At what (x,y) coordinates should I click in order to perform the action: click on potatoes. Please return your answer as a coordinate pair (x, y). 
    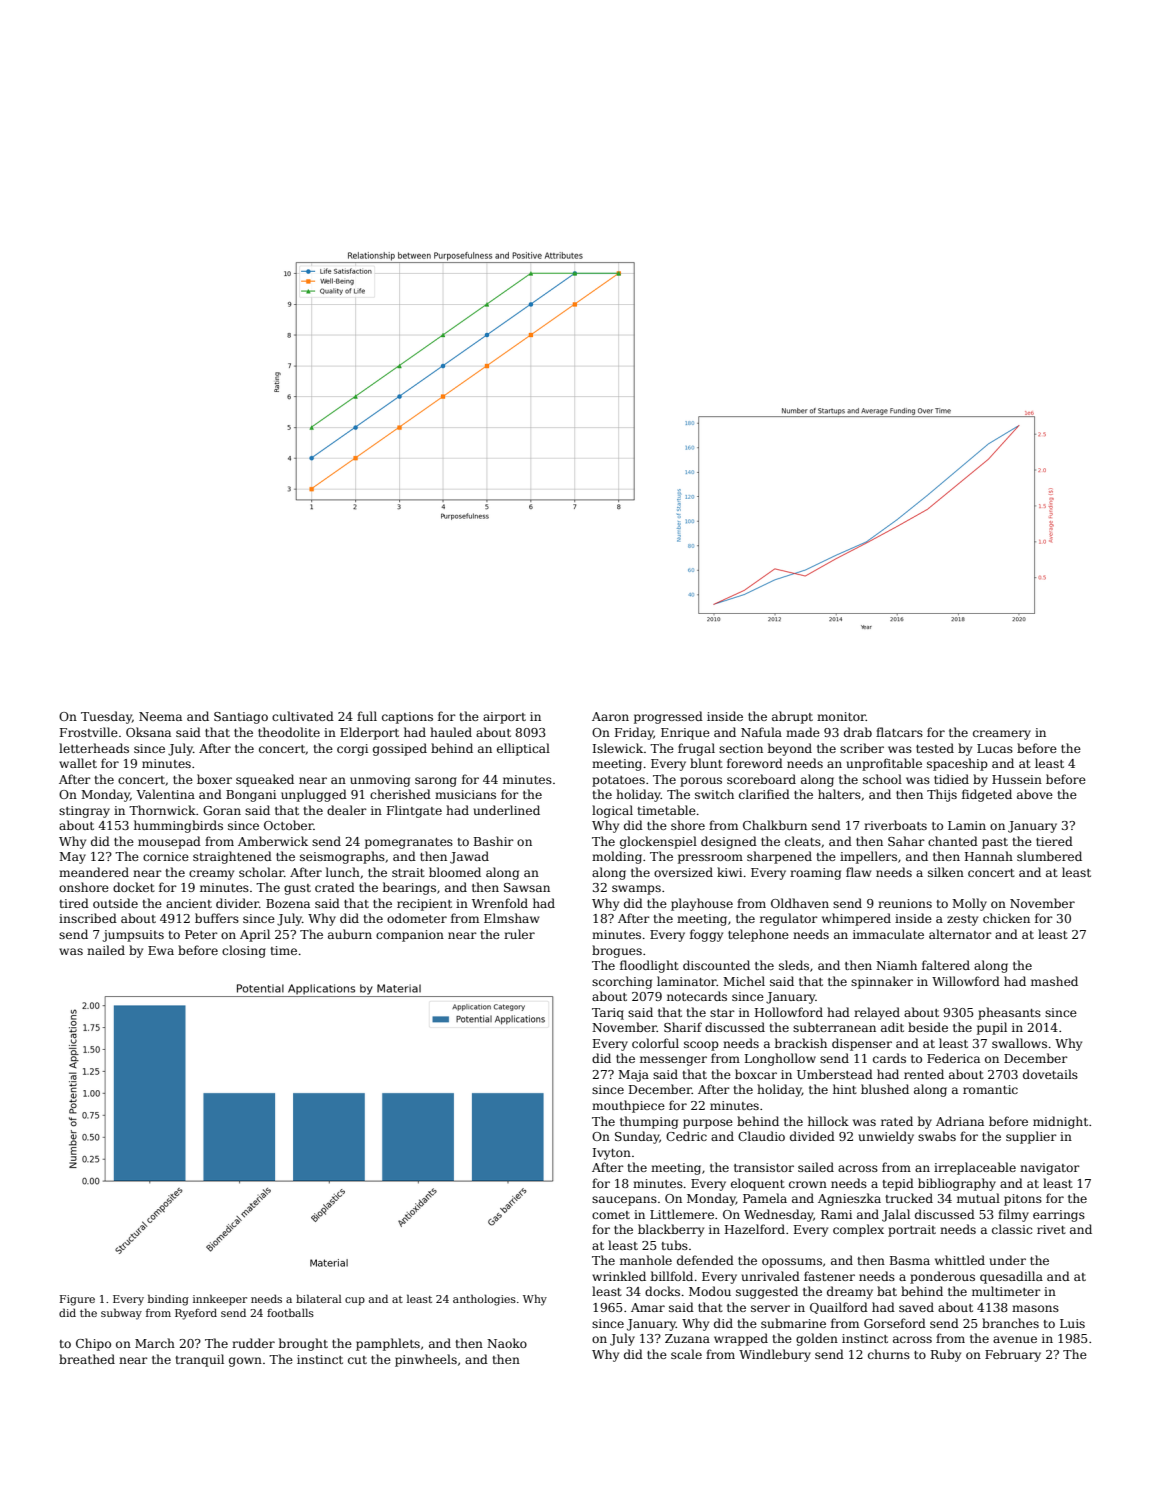
    Looking at the image, I should click on (618, 781).
